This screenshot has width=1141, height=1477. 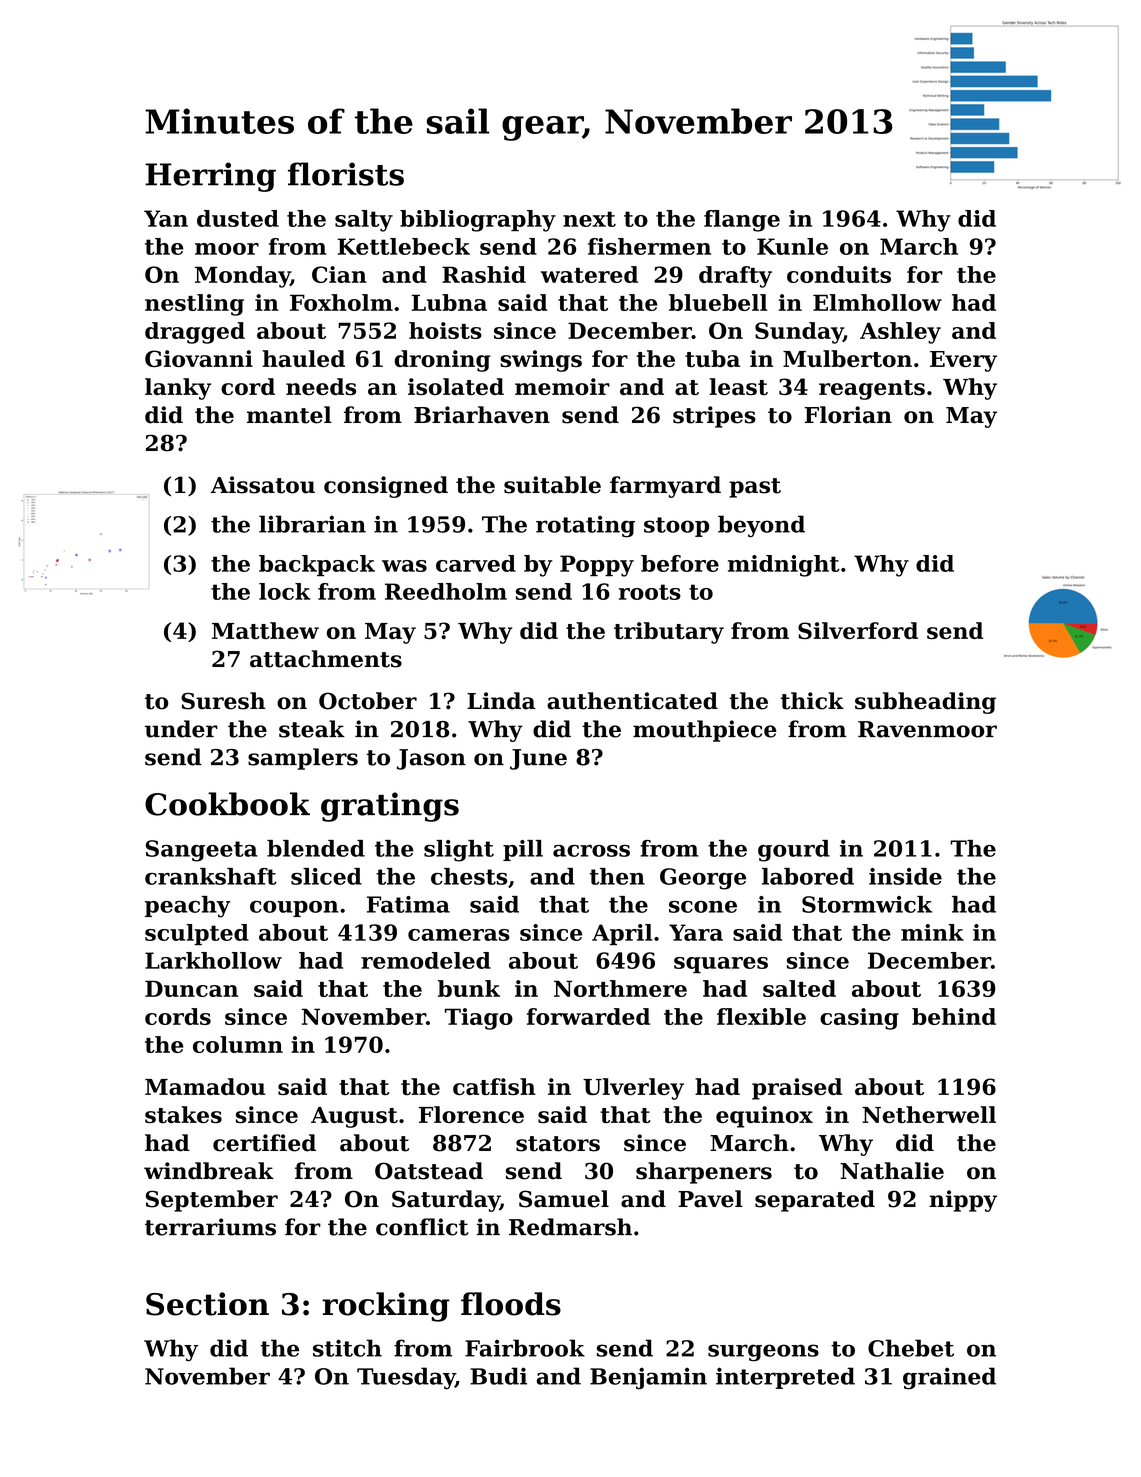 I want to click on stitch, so click(x=347, y=1348).
